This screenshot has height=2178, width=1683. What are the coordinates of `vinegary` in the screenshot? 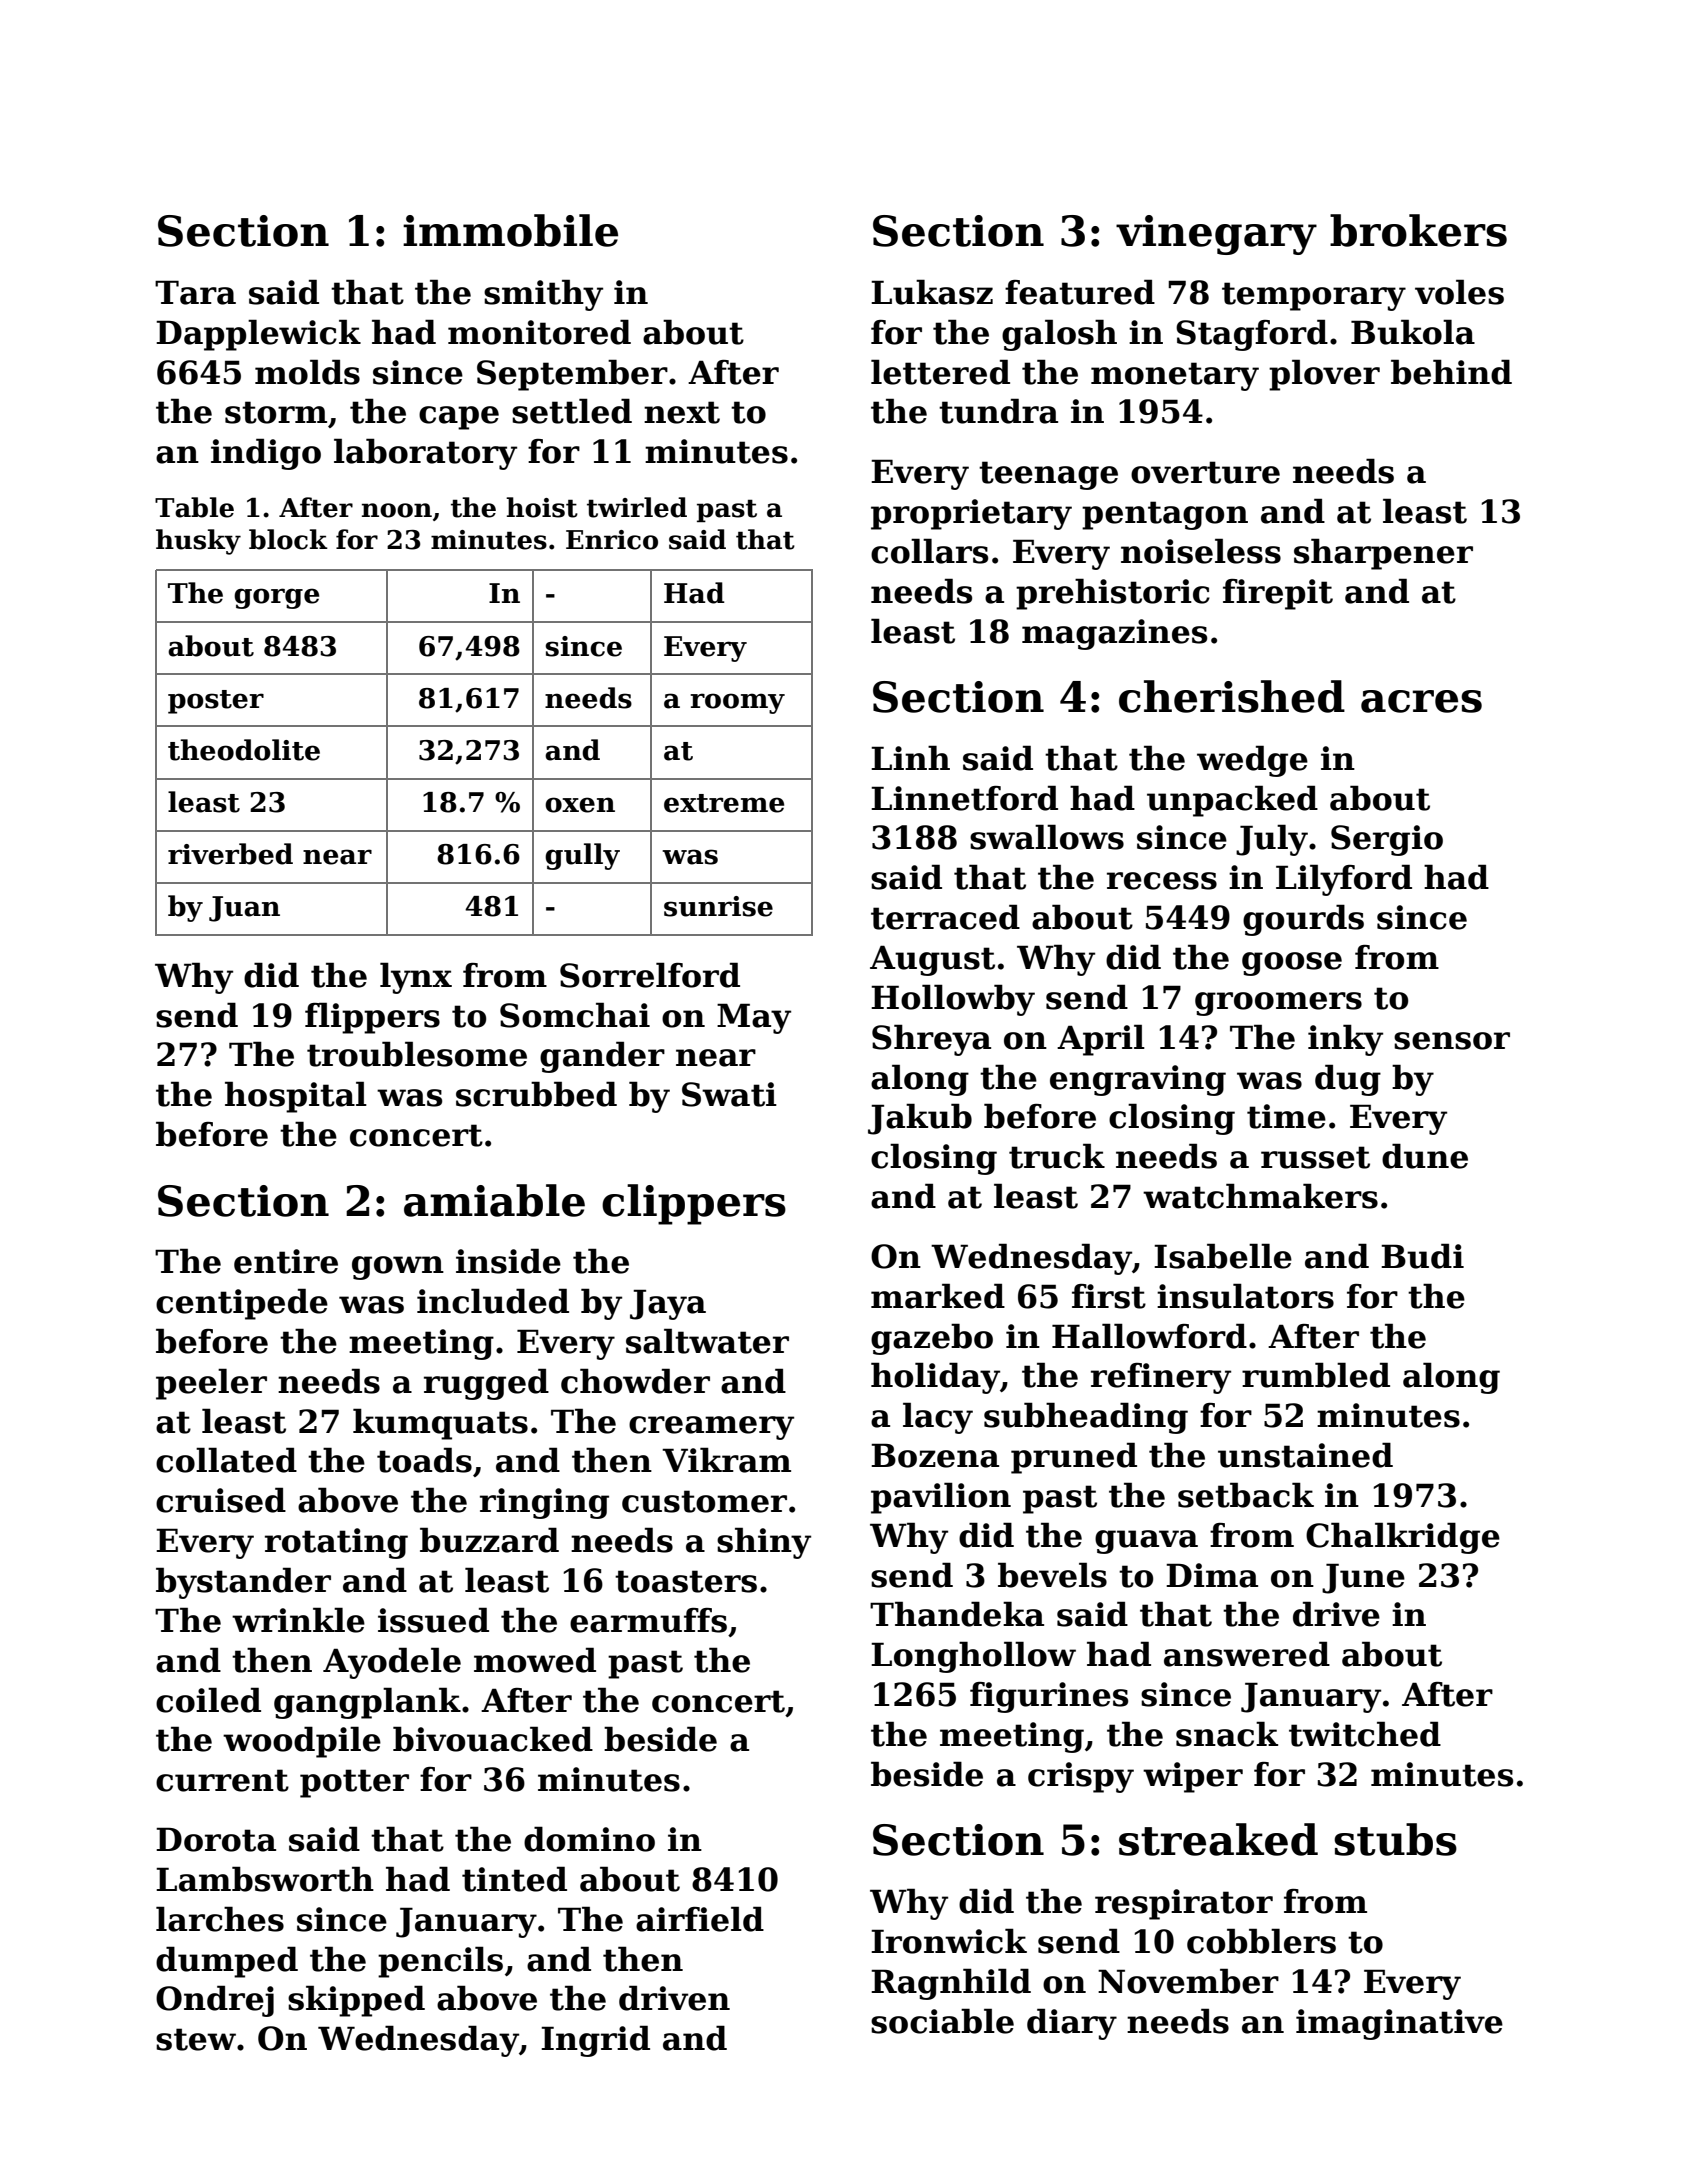 It's located at (1216, 235).
